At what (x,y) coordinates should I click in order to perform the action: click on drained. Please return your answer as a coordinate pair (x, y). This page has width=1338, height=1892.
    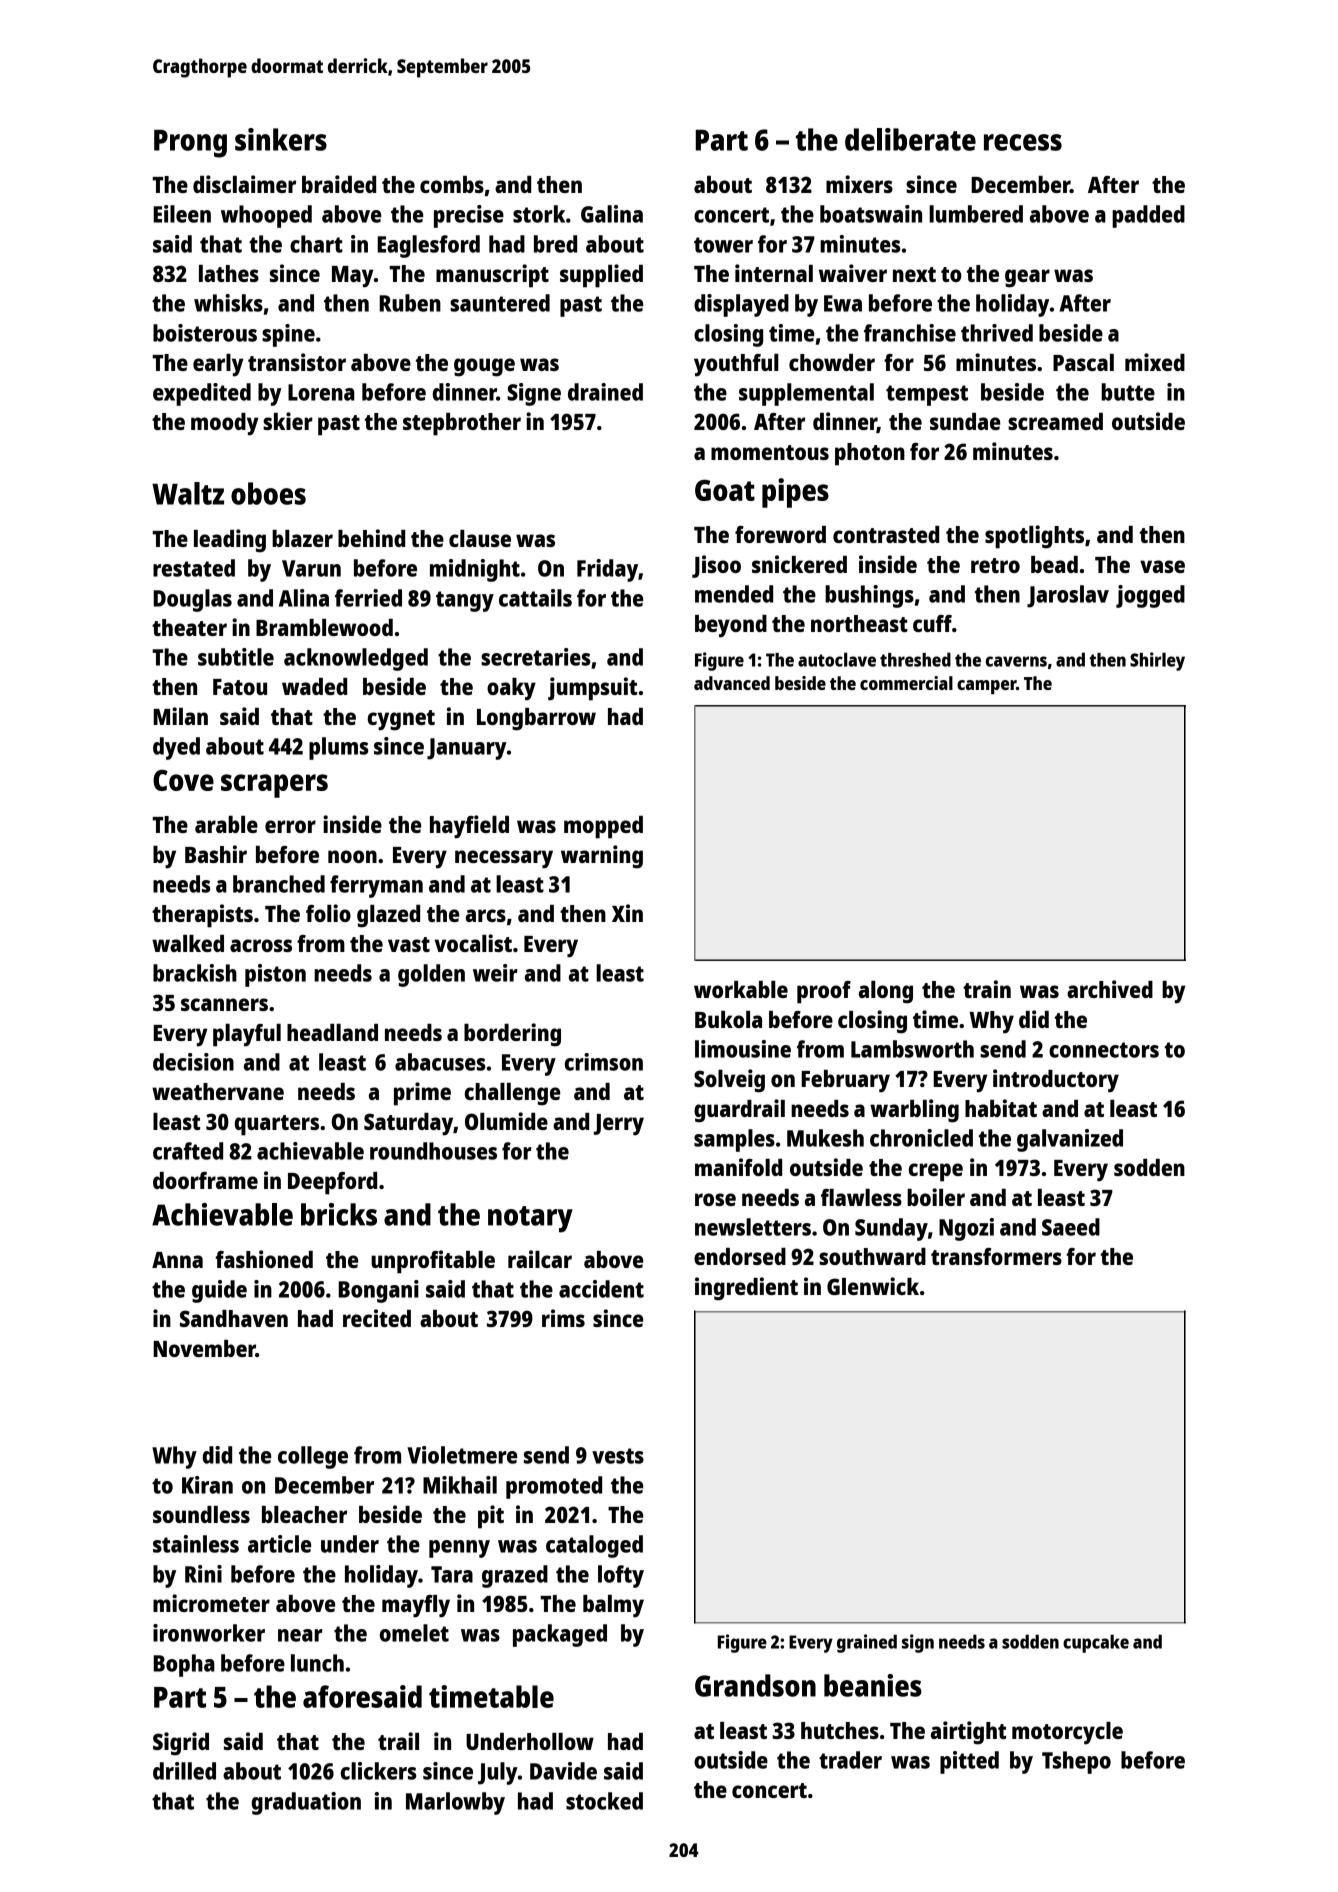
    Looking at the image, I should click on (605, 392).
